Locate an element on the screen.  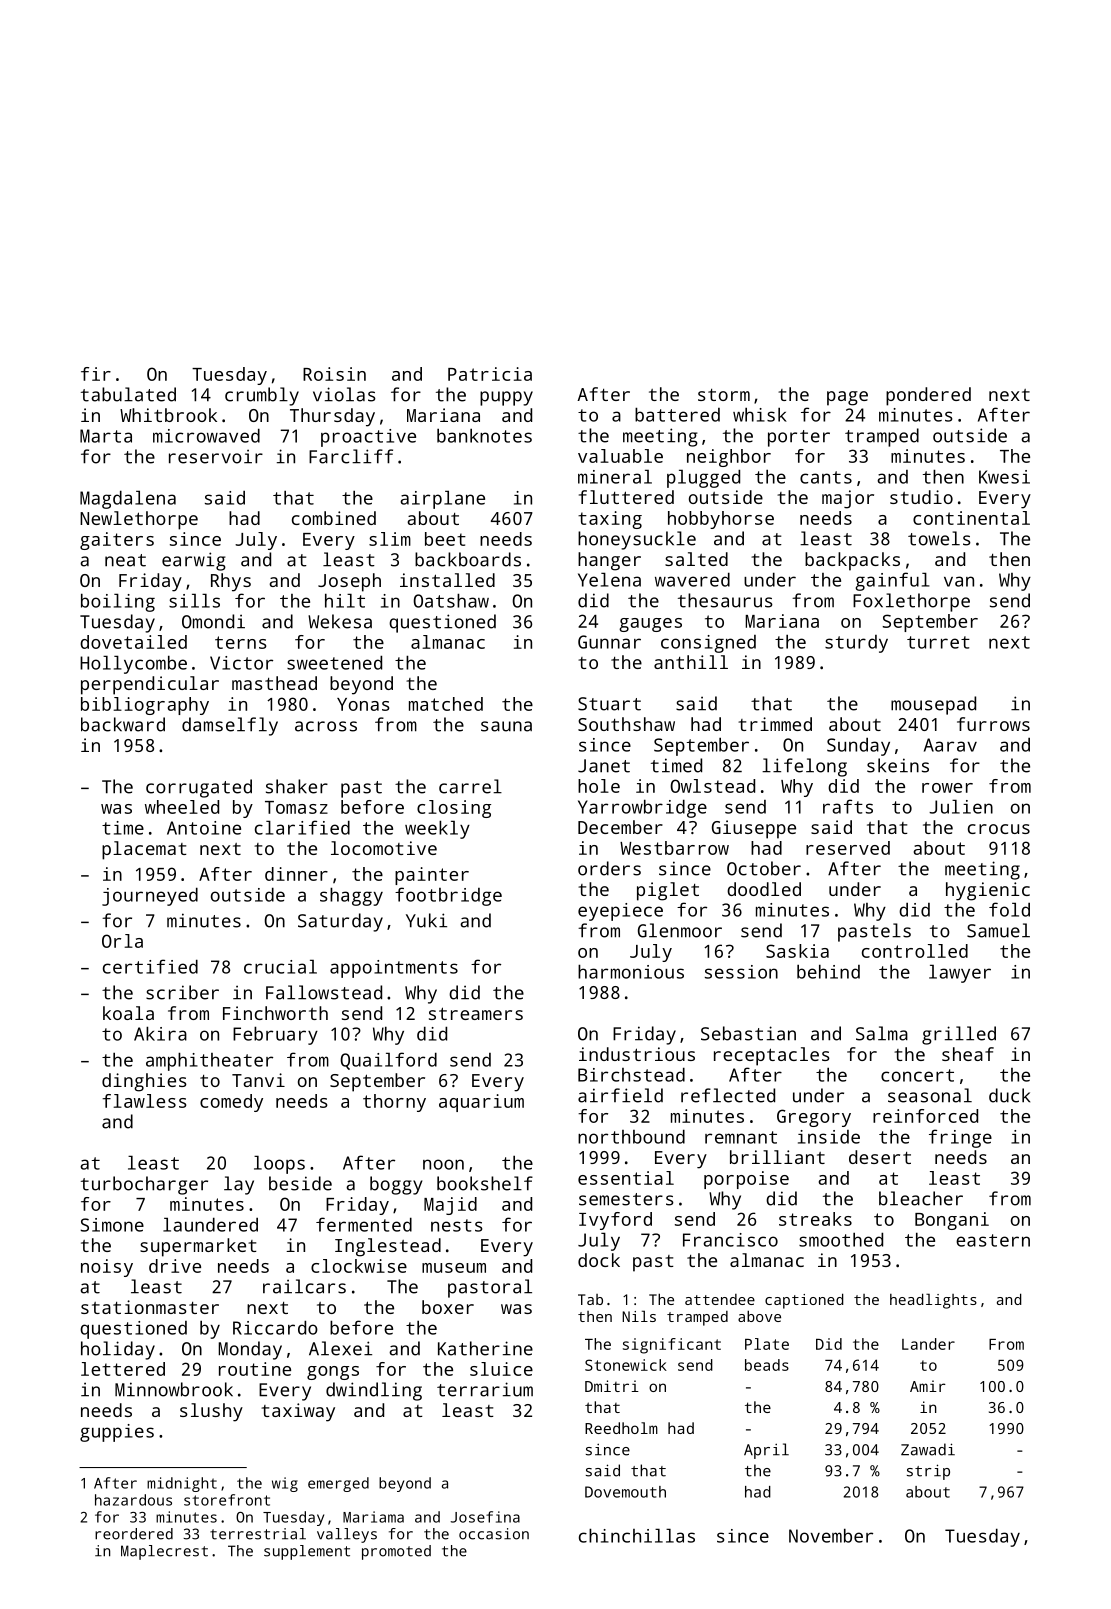
guppies is located at coordinates (117, 1433).
